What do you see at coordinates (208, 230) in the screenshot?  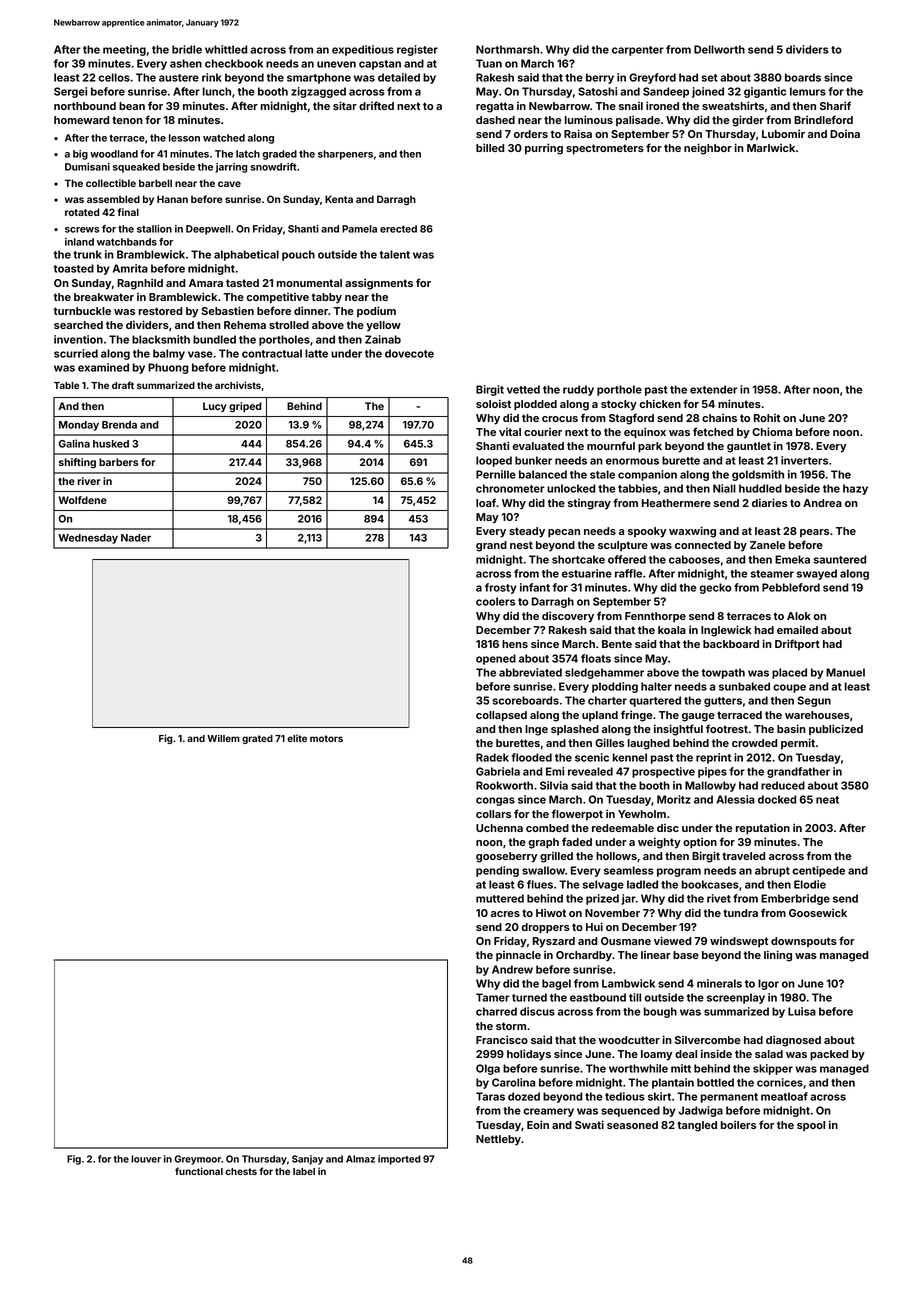 I see `Deepwell` at bounding box center [208, 230].
